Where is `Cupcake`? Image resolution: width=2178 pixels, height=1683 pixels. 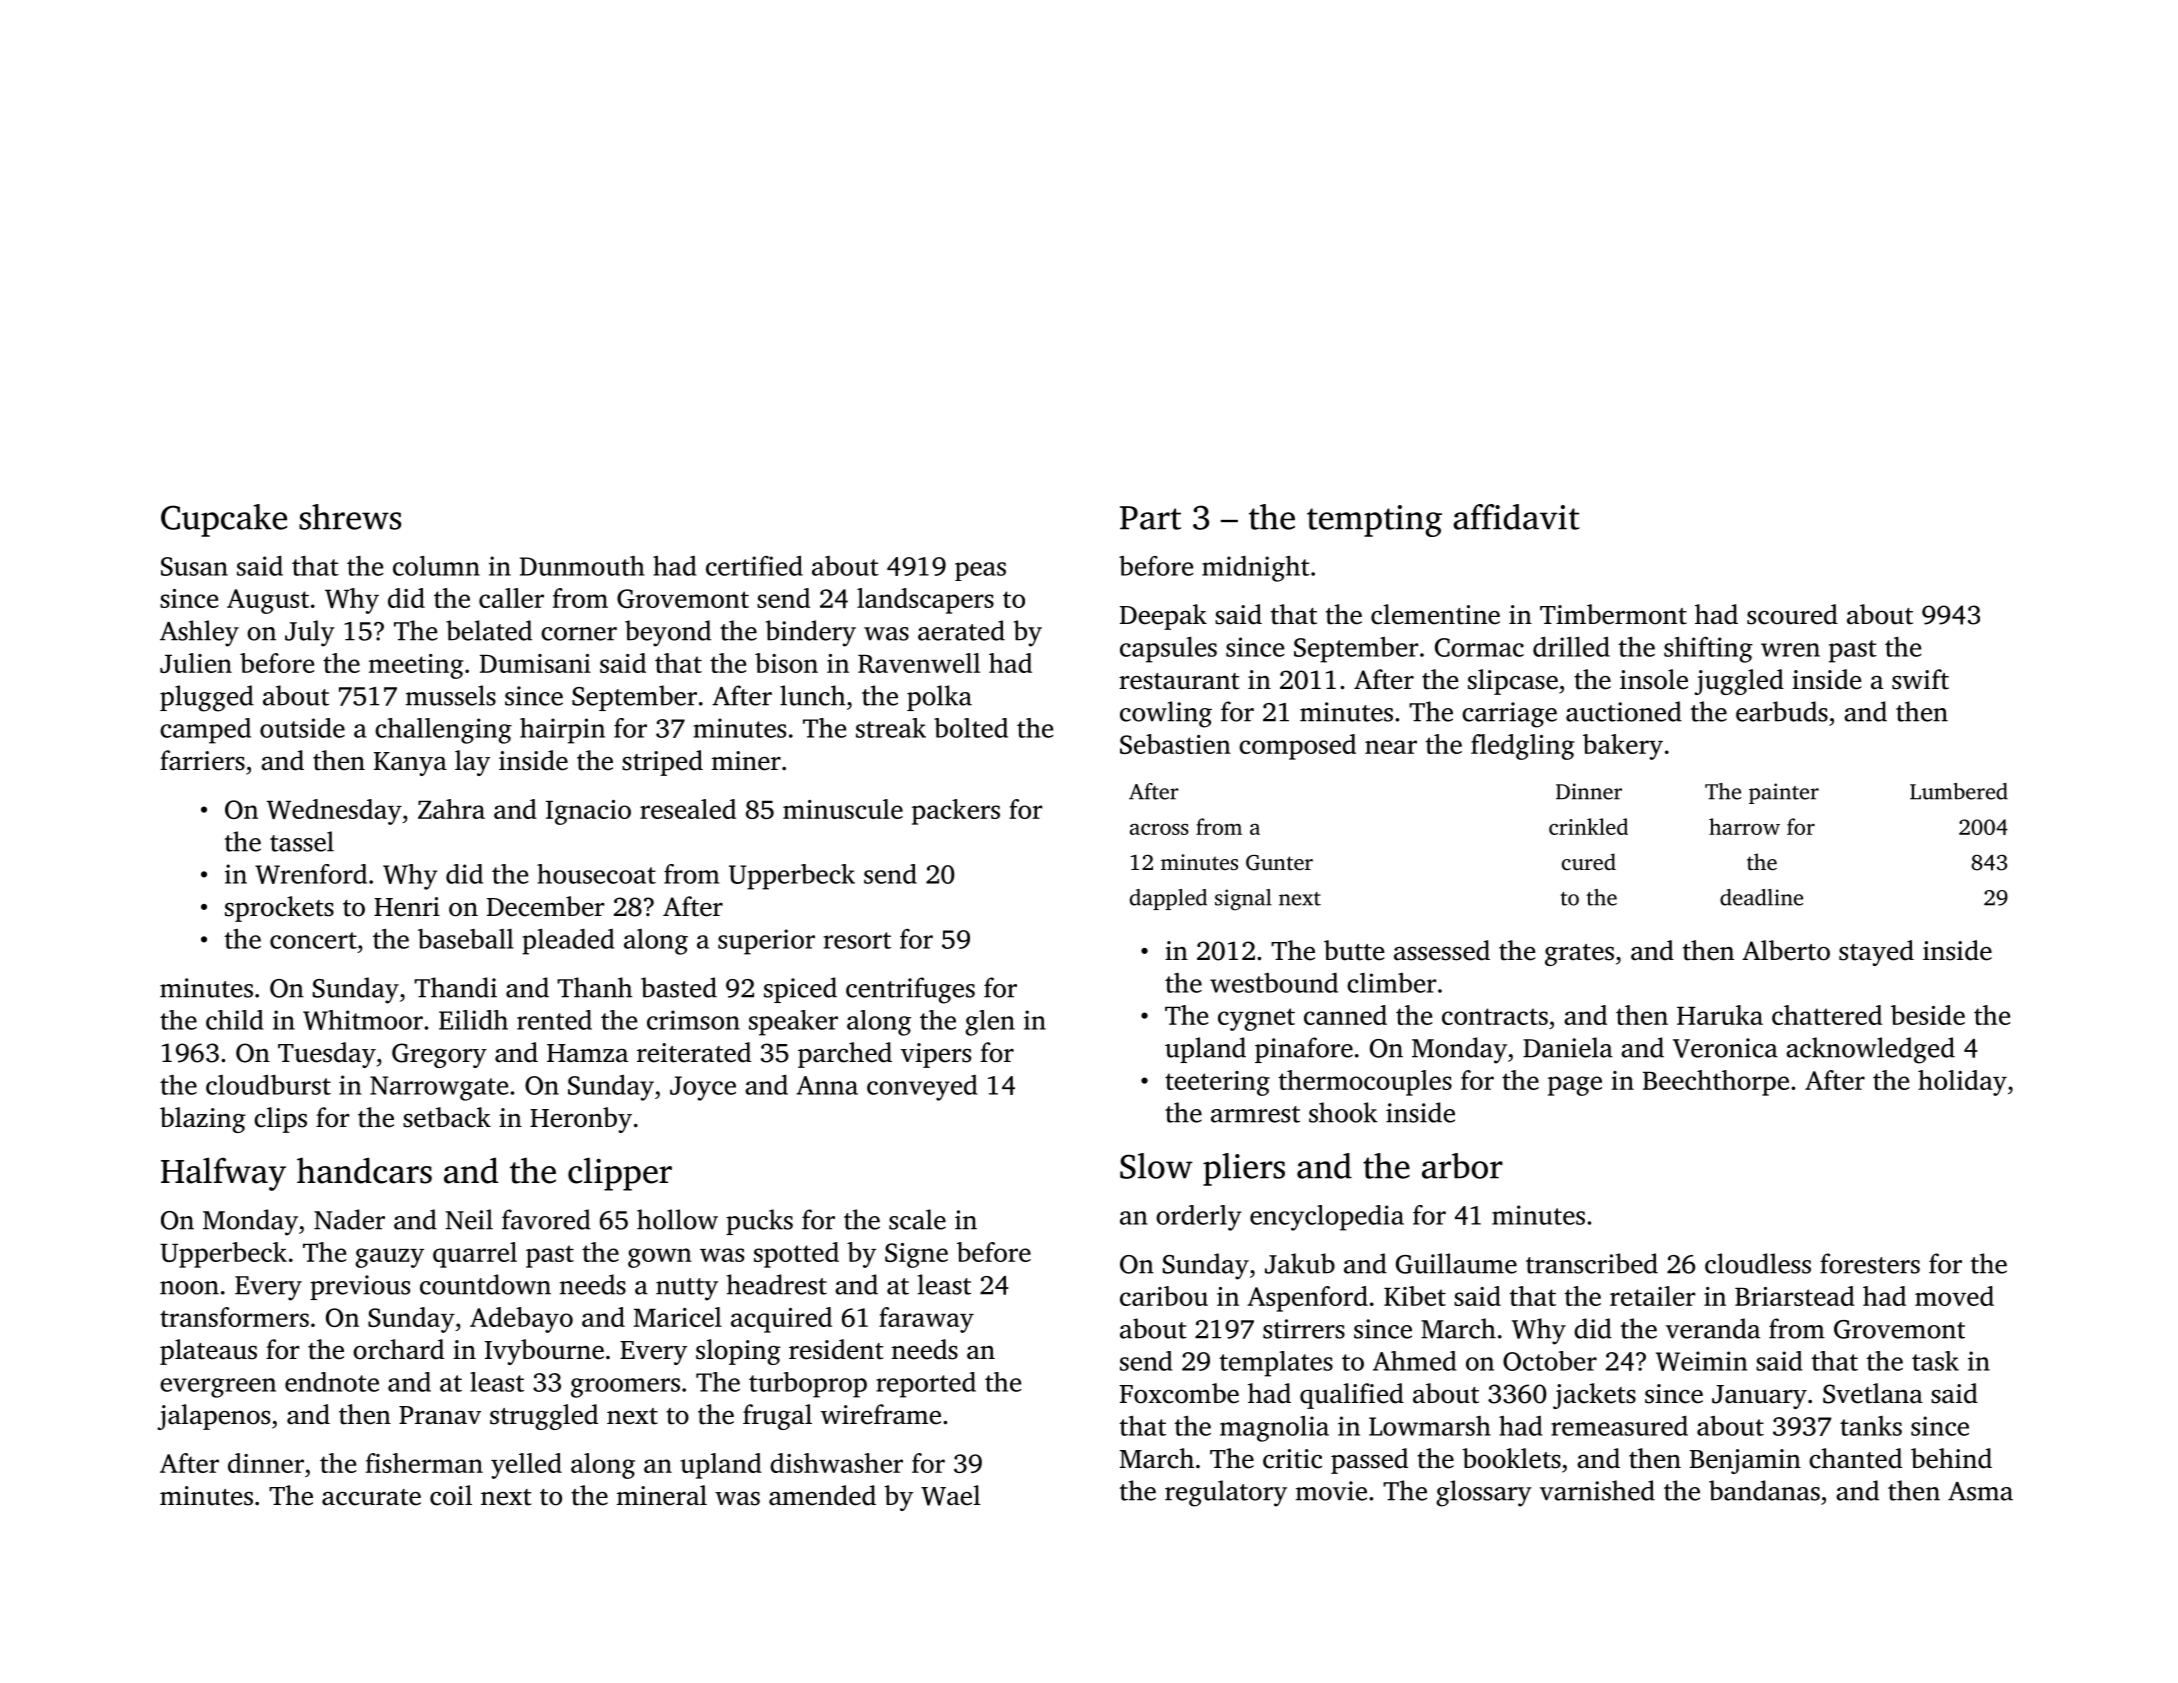
Cupcake is located at coordinates (224, 520).
